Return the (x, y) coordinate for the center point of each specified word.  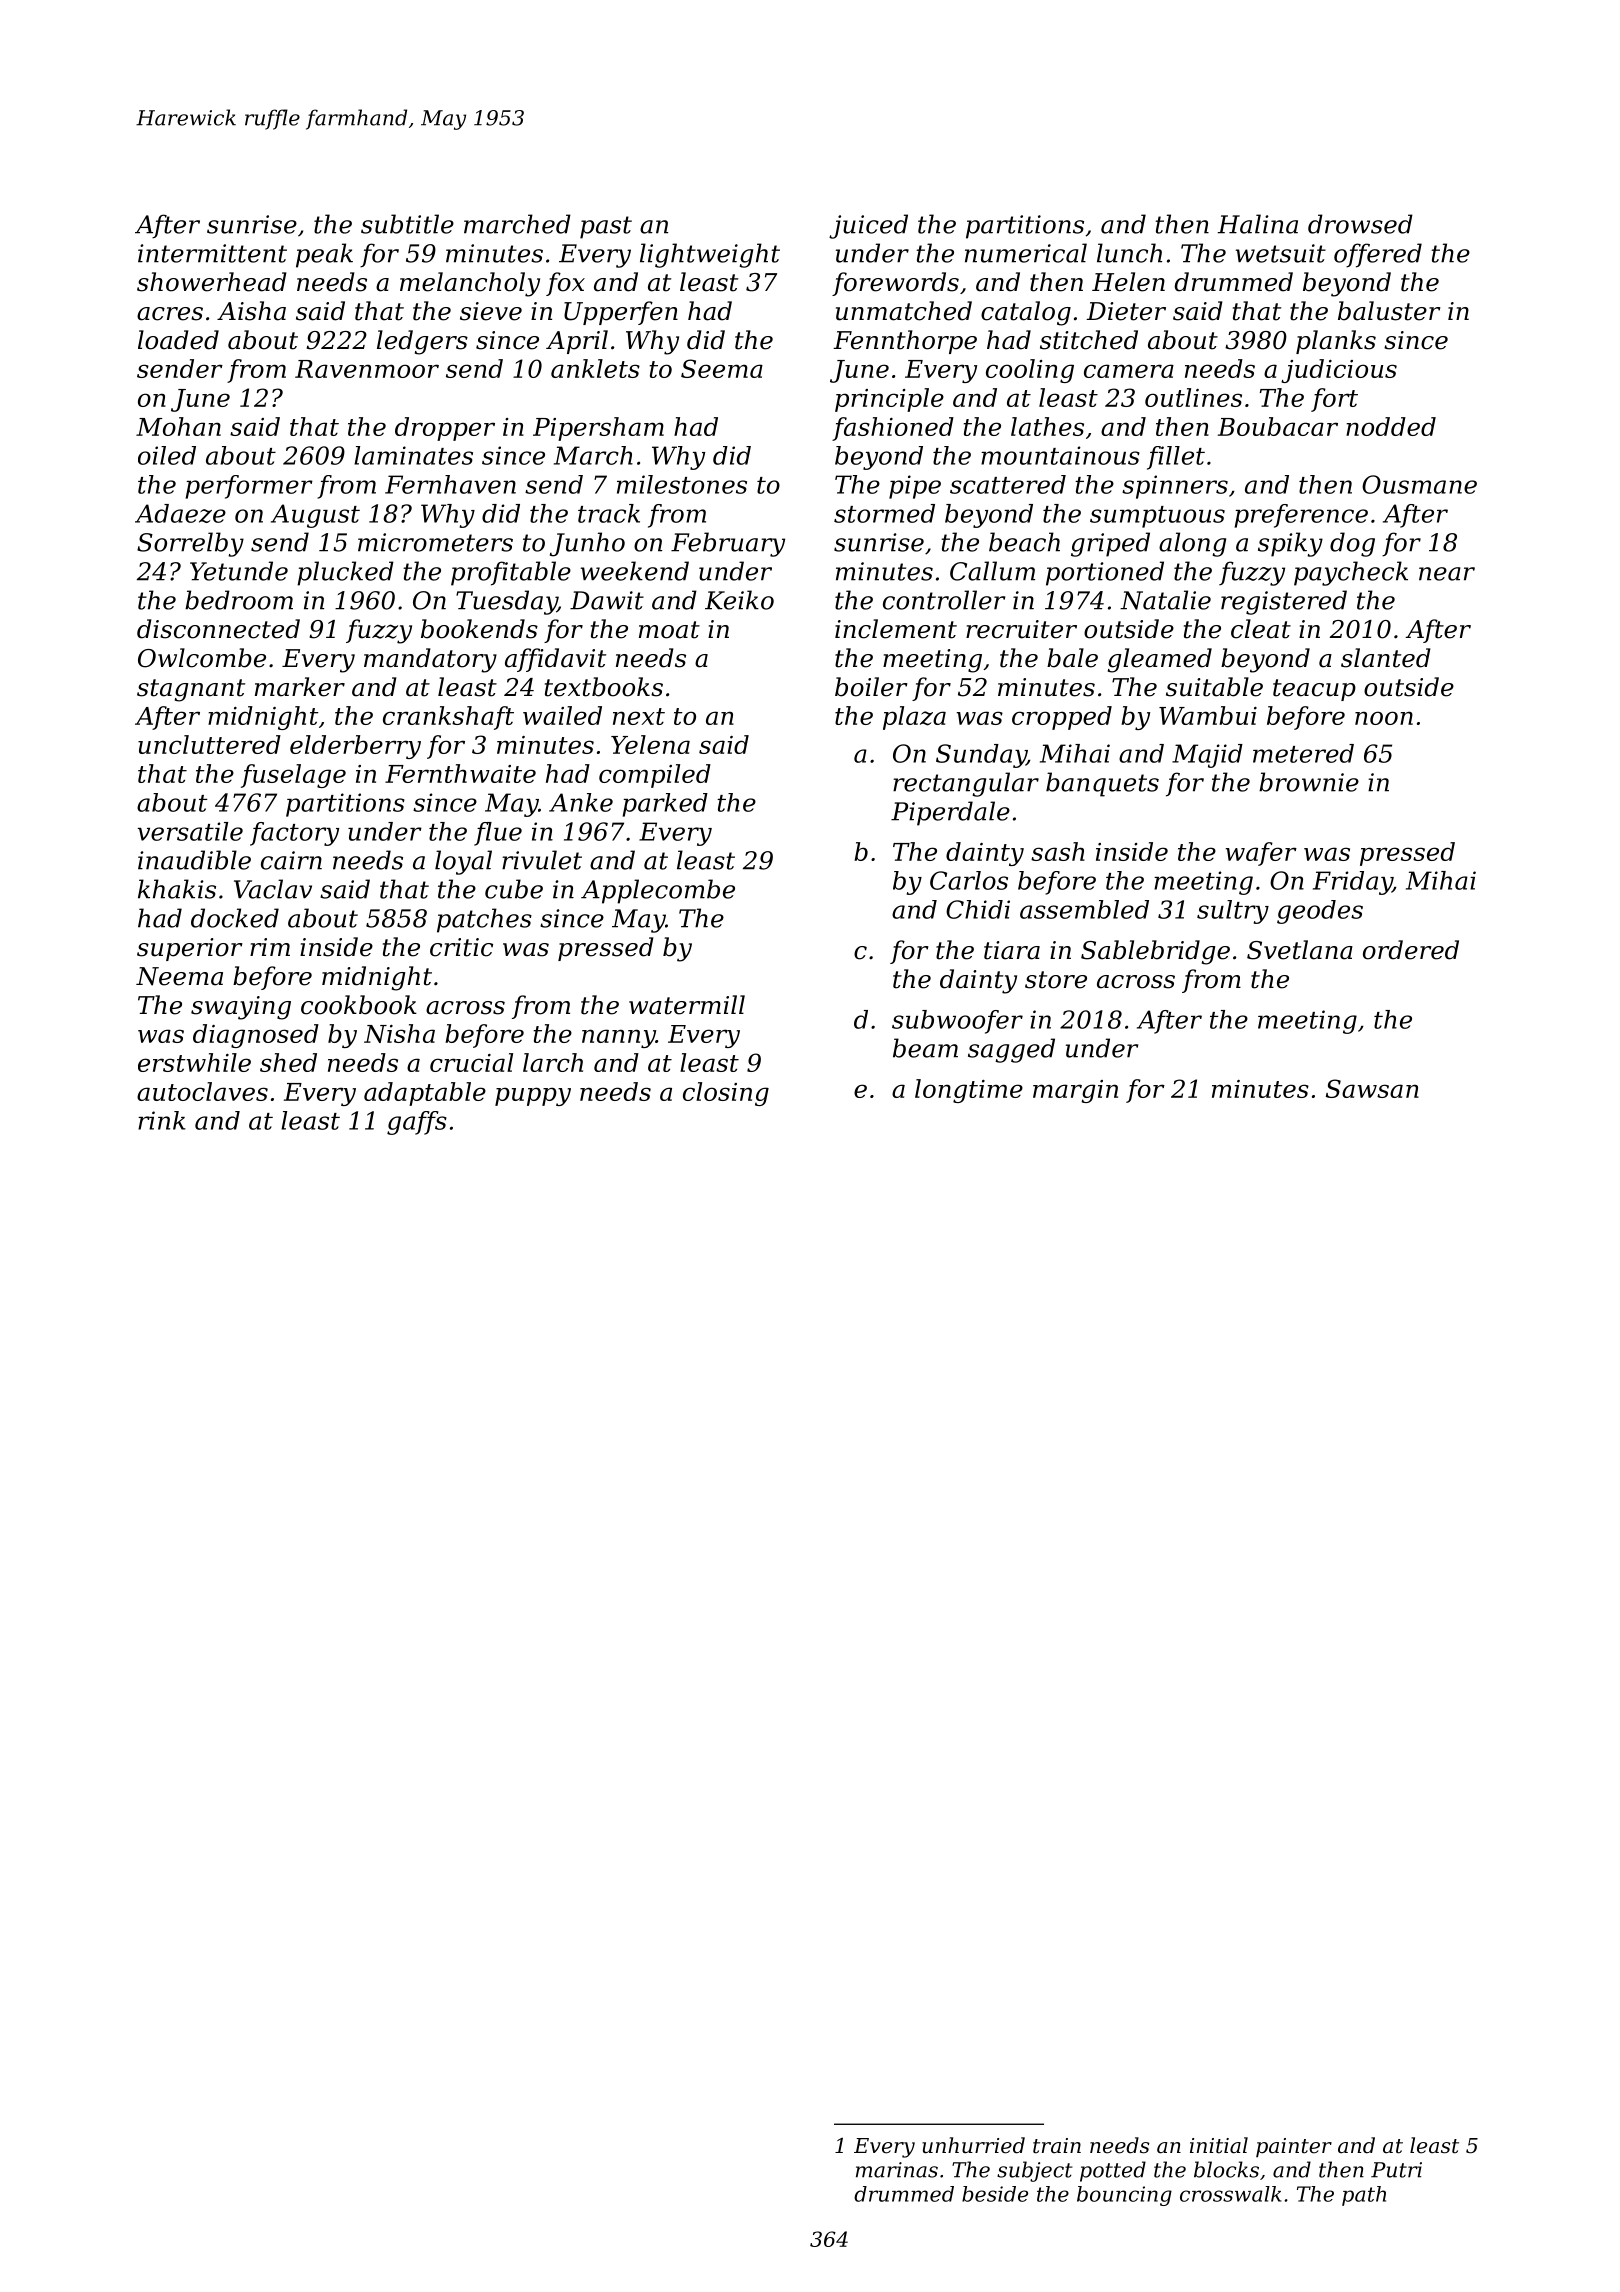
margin (1075, 1091)
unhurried (973, 2145)
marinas (897, 2170)
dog (1352, 544)
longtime (969, 1091)
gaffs (417, 1123)
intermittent (212, 253)
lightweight (710, 255)
